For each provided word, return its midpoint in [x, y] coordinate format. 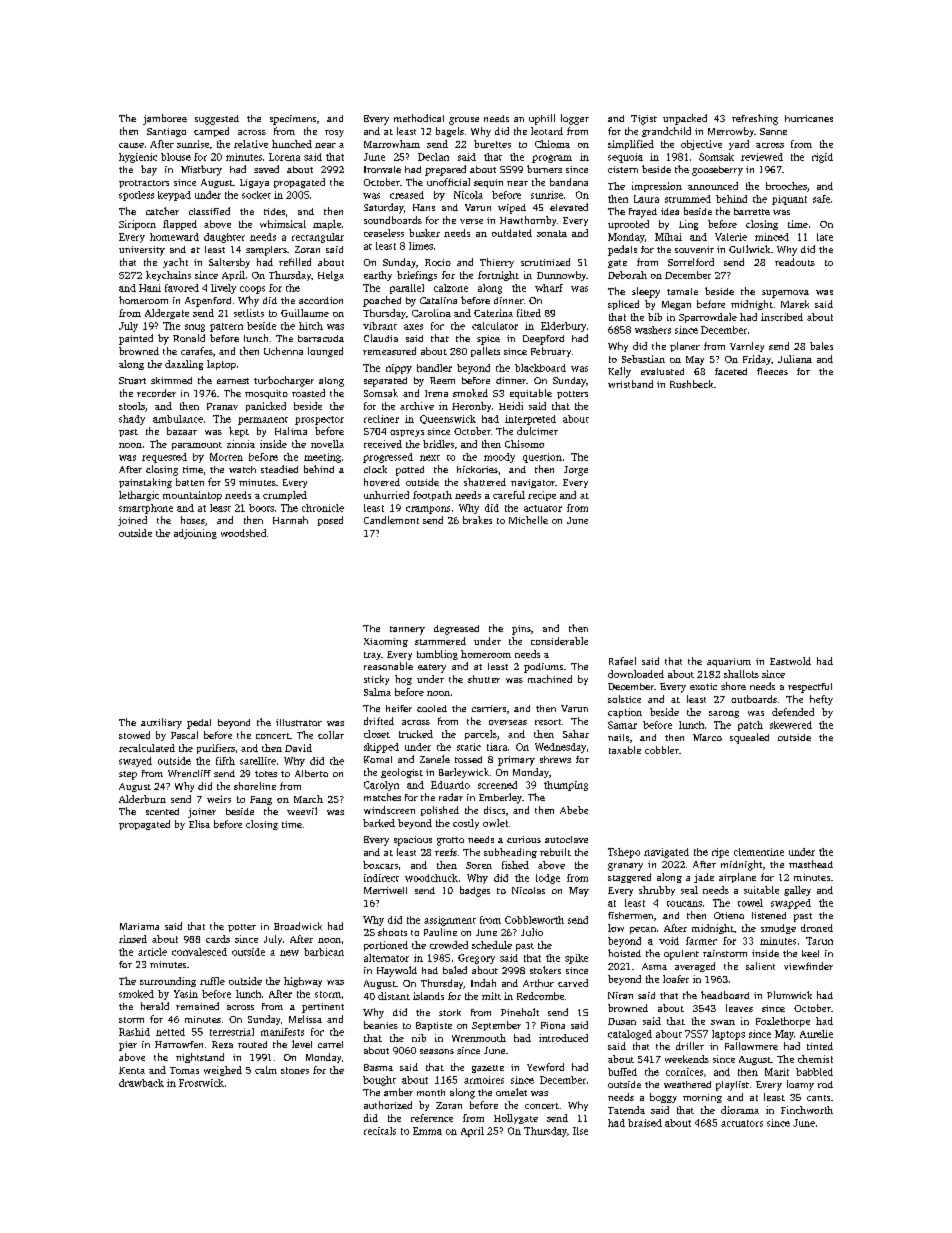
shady [132, 420]
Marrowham [392, 144]
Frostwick [201, 1083]
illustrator [299, 722]
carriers [489, 708]
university [142, 251]
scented [162, 811]
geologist [402, 773]
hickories [477, 469]
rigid [822, 158]
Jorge [576, 471]
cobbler [662, 750]
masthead [811, 864]
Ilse [580, 1131]
